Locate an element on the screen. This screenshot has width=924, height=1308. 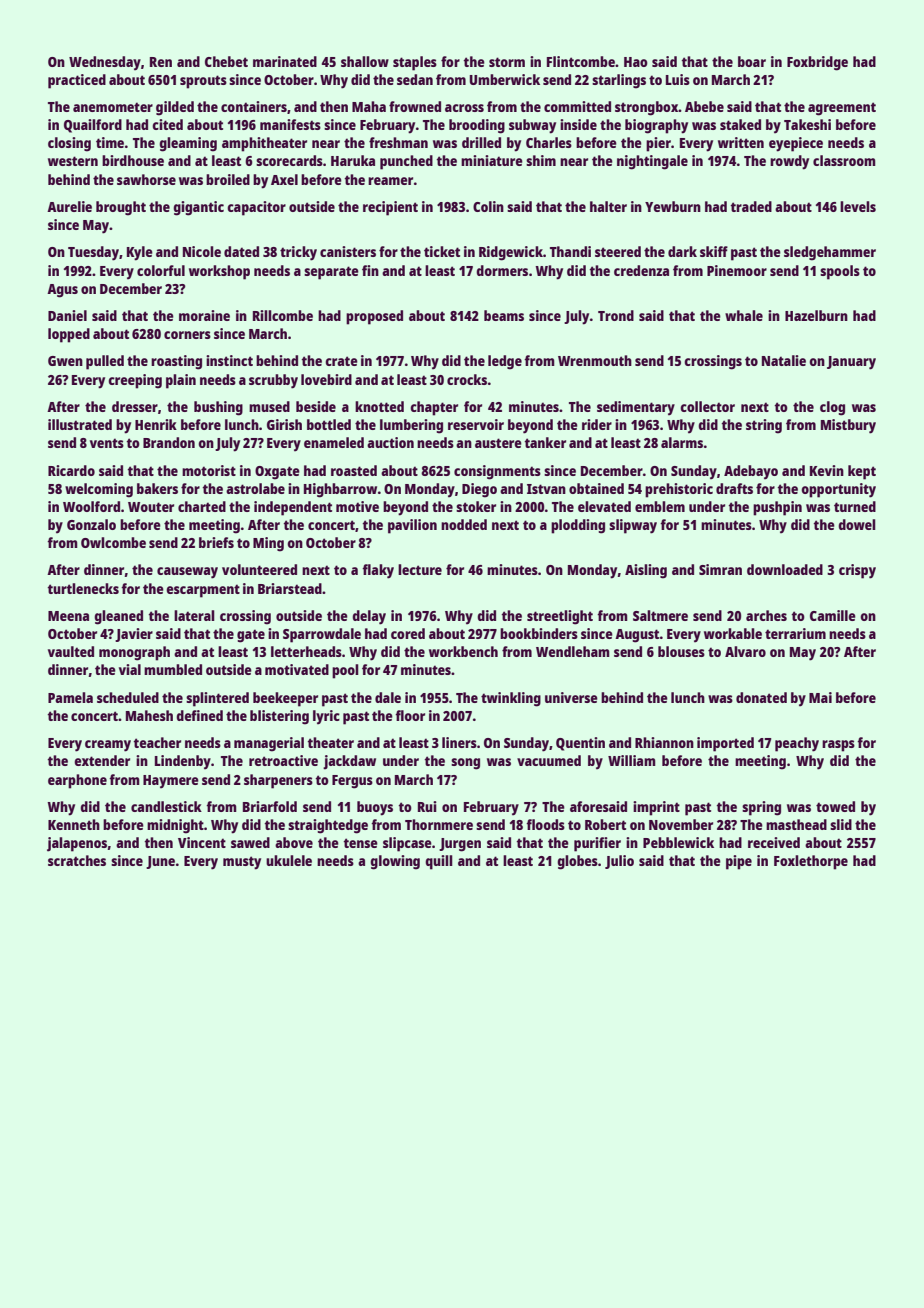
jalapenos is located at coordinates (77, 844).
